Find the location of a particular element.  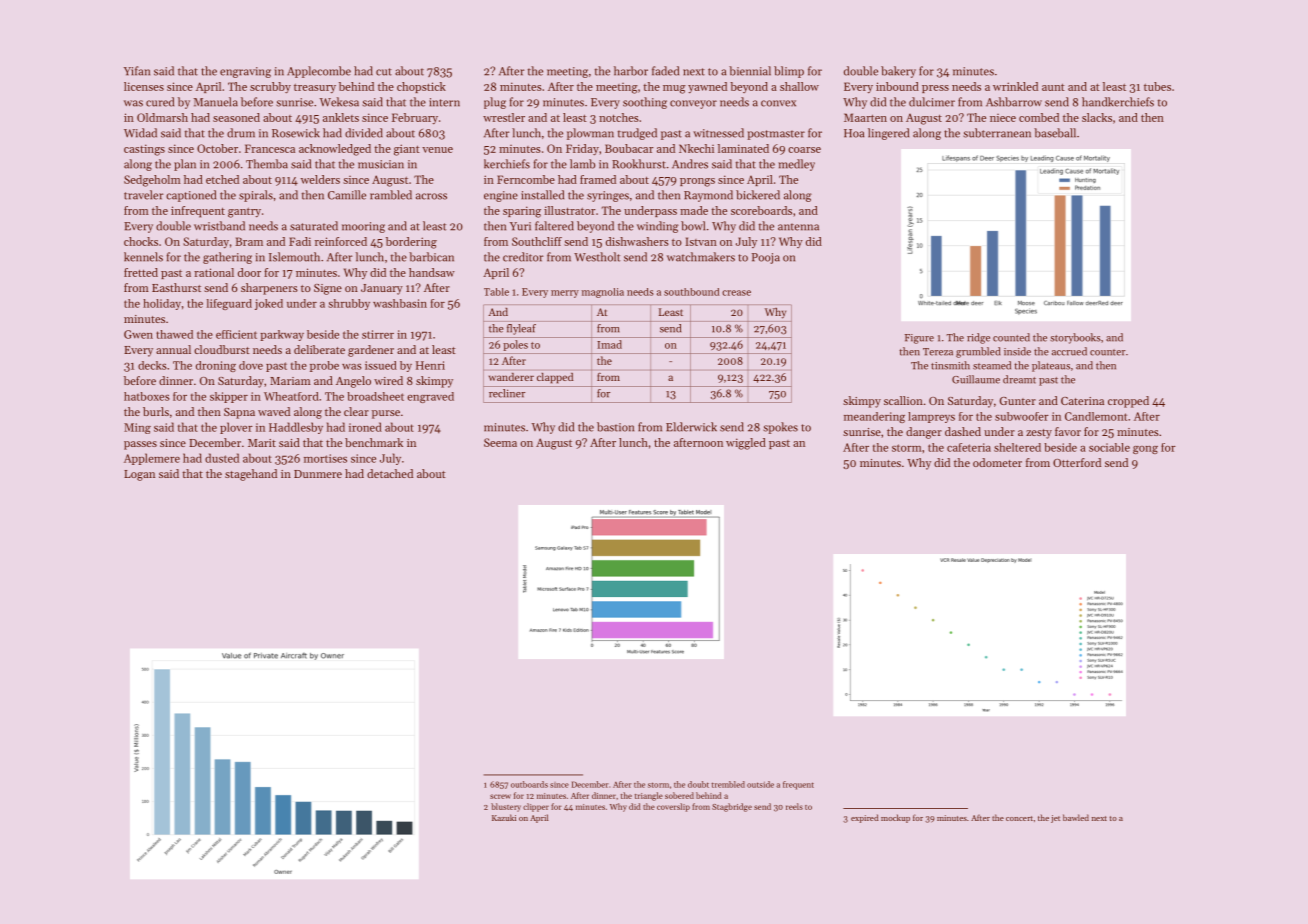

lifeguard is located at coordinates (229, 304).
